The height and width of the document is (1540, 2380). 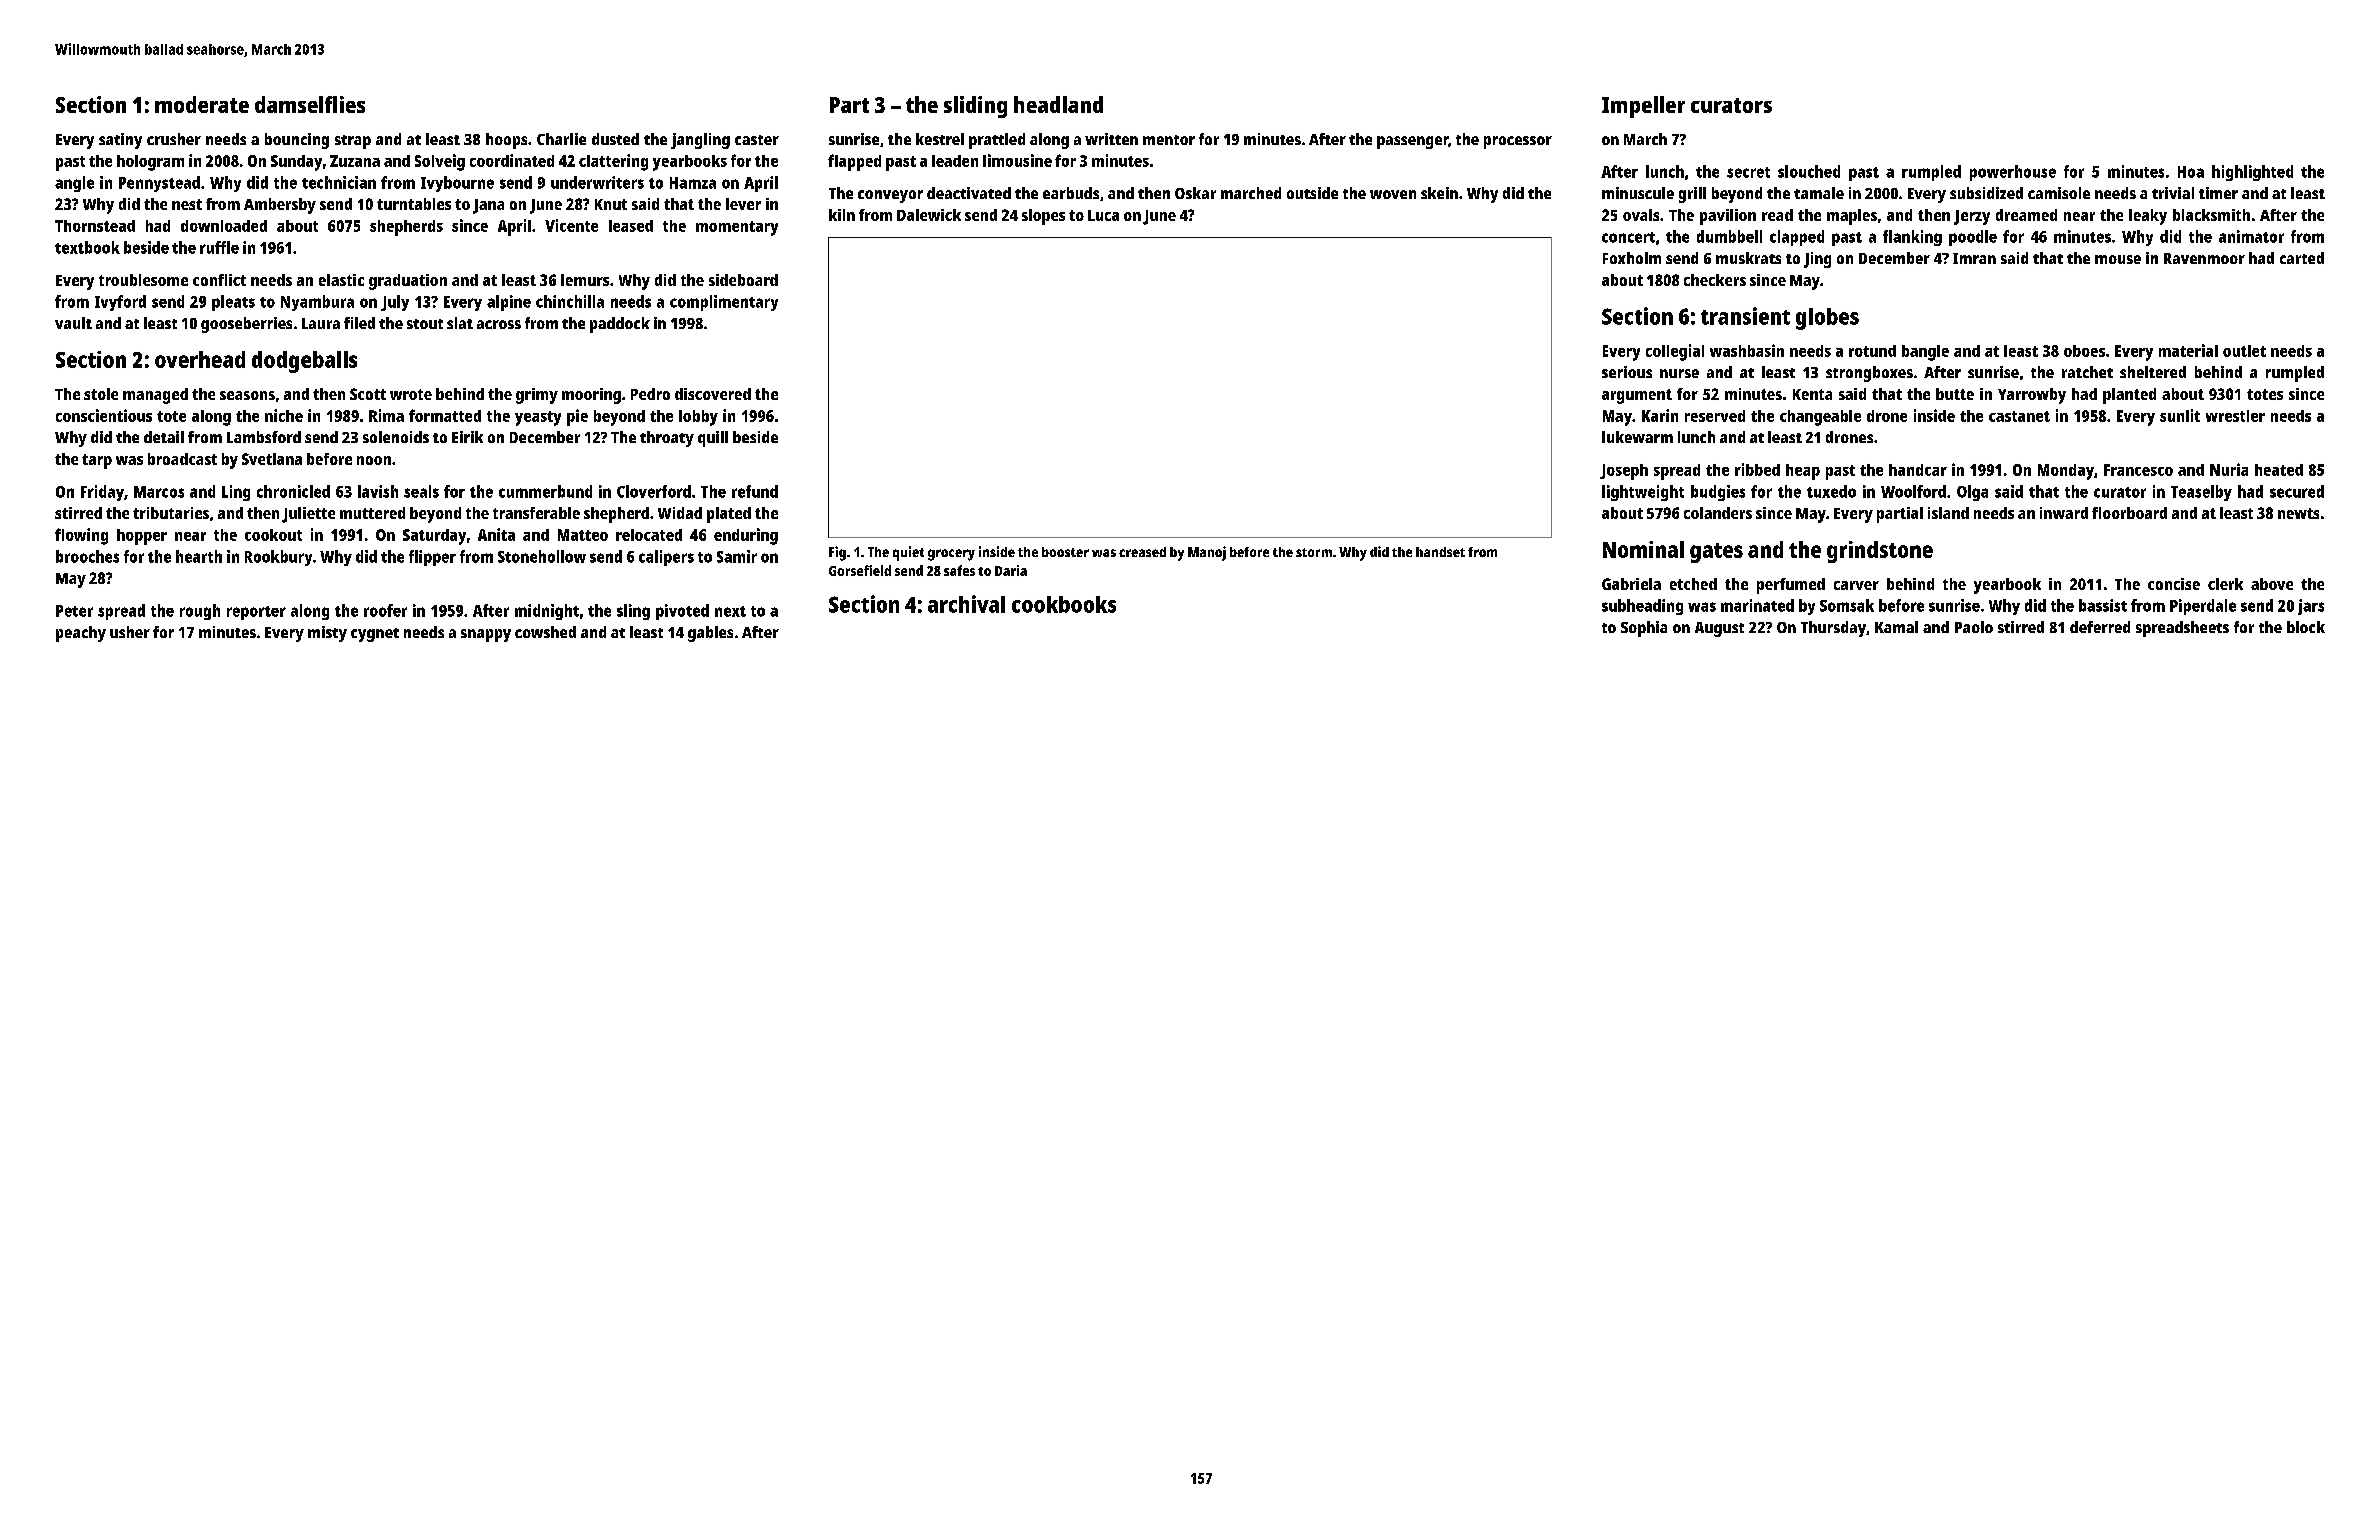 What do you see at coordinates (164, 437) in the document?
I see `detail` at bounding box center [164, 437].
